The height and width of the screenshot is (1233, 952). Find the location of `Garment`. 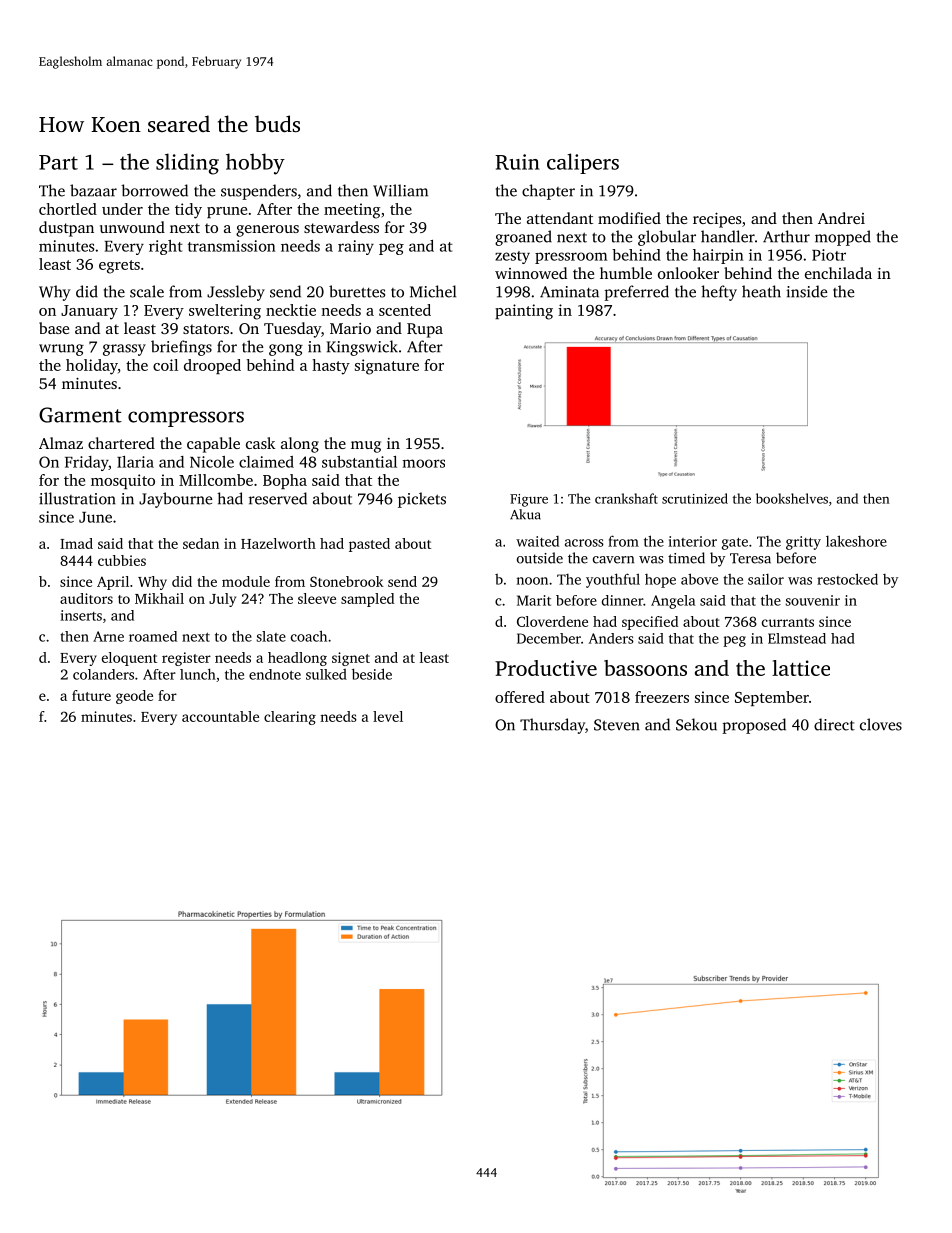

Garment is located at coordinates (80, 415).
